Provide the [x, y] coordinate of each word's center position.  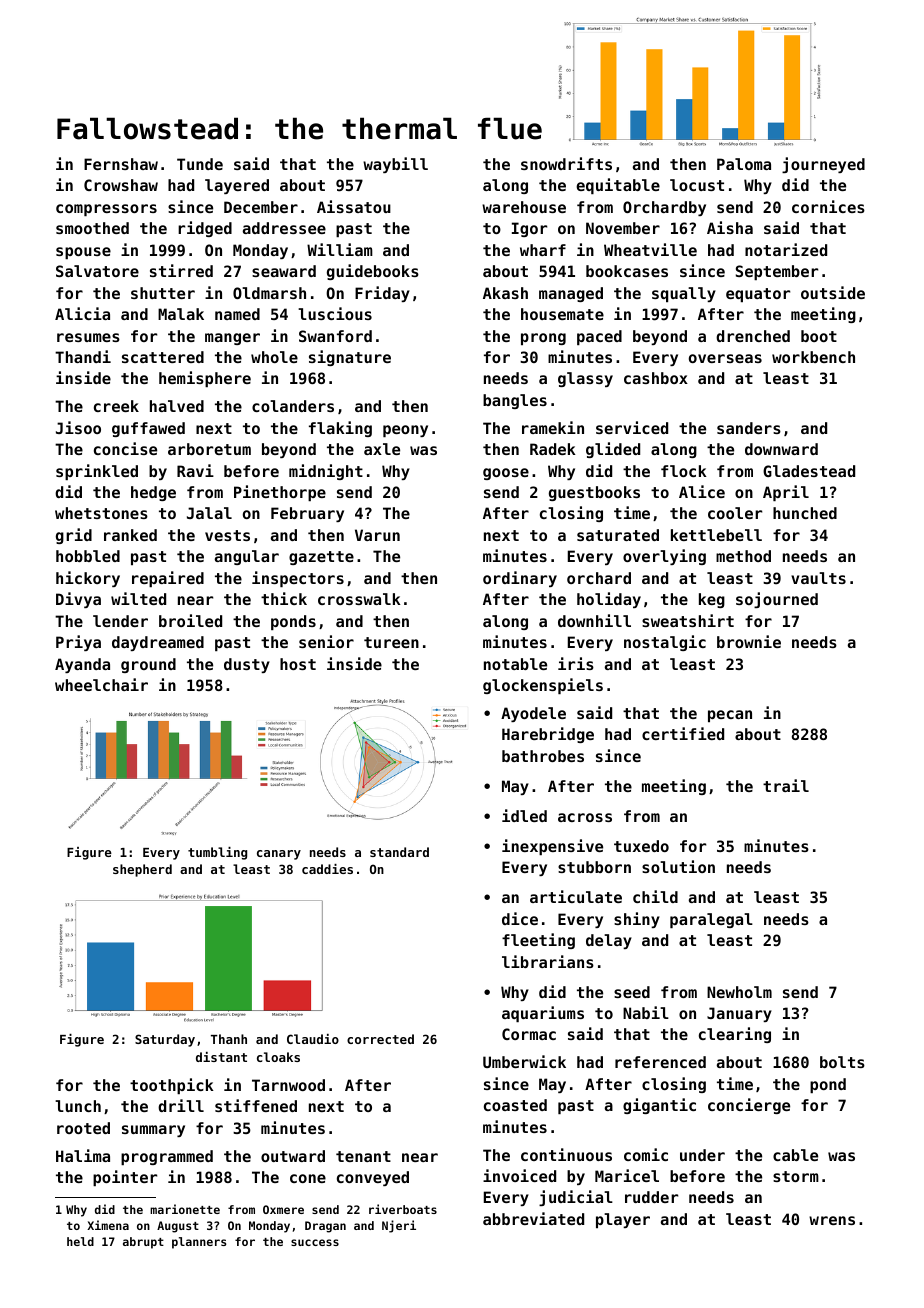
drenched [753, 336]
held [80, 1241]
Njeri [399, 1226]
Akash [505, 293]
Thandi [83, 356]
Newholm [739, 992]
